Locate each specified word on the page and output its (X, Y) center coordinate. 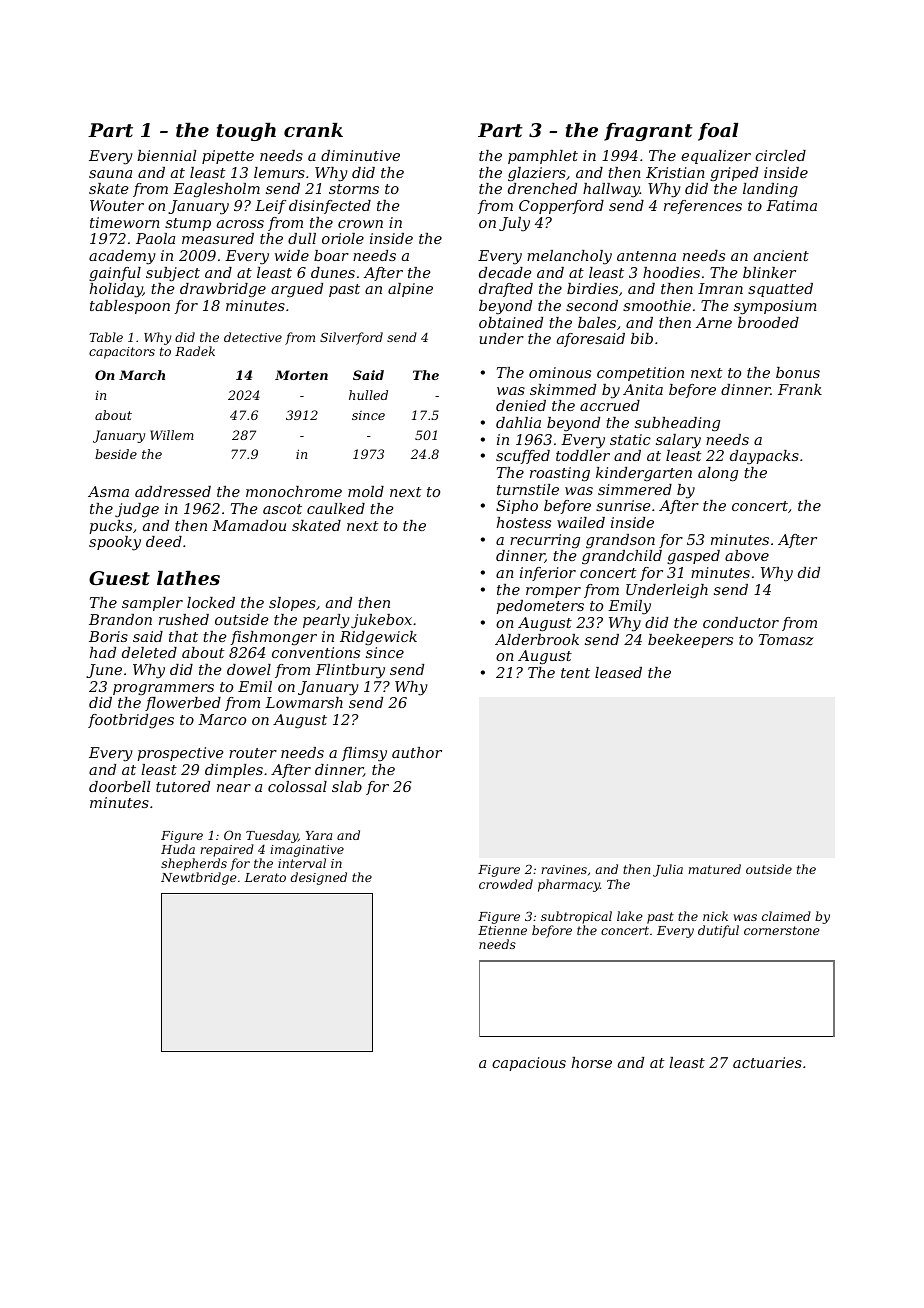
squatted (780, 290)
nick (715, 916)
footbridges (131, 721)
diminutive (360, 155)
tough (246, 132)
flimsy (364, 754)
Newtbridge (199, 878)
